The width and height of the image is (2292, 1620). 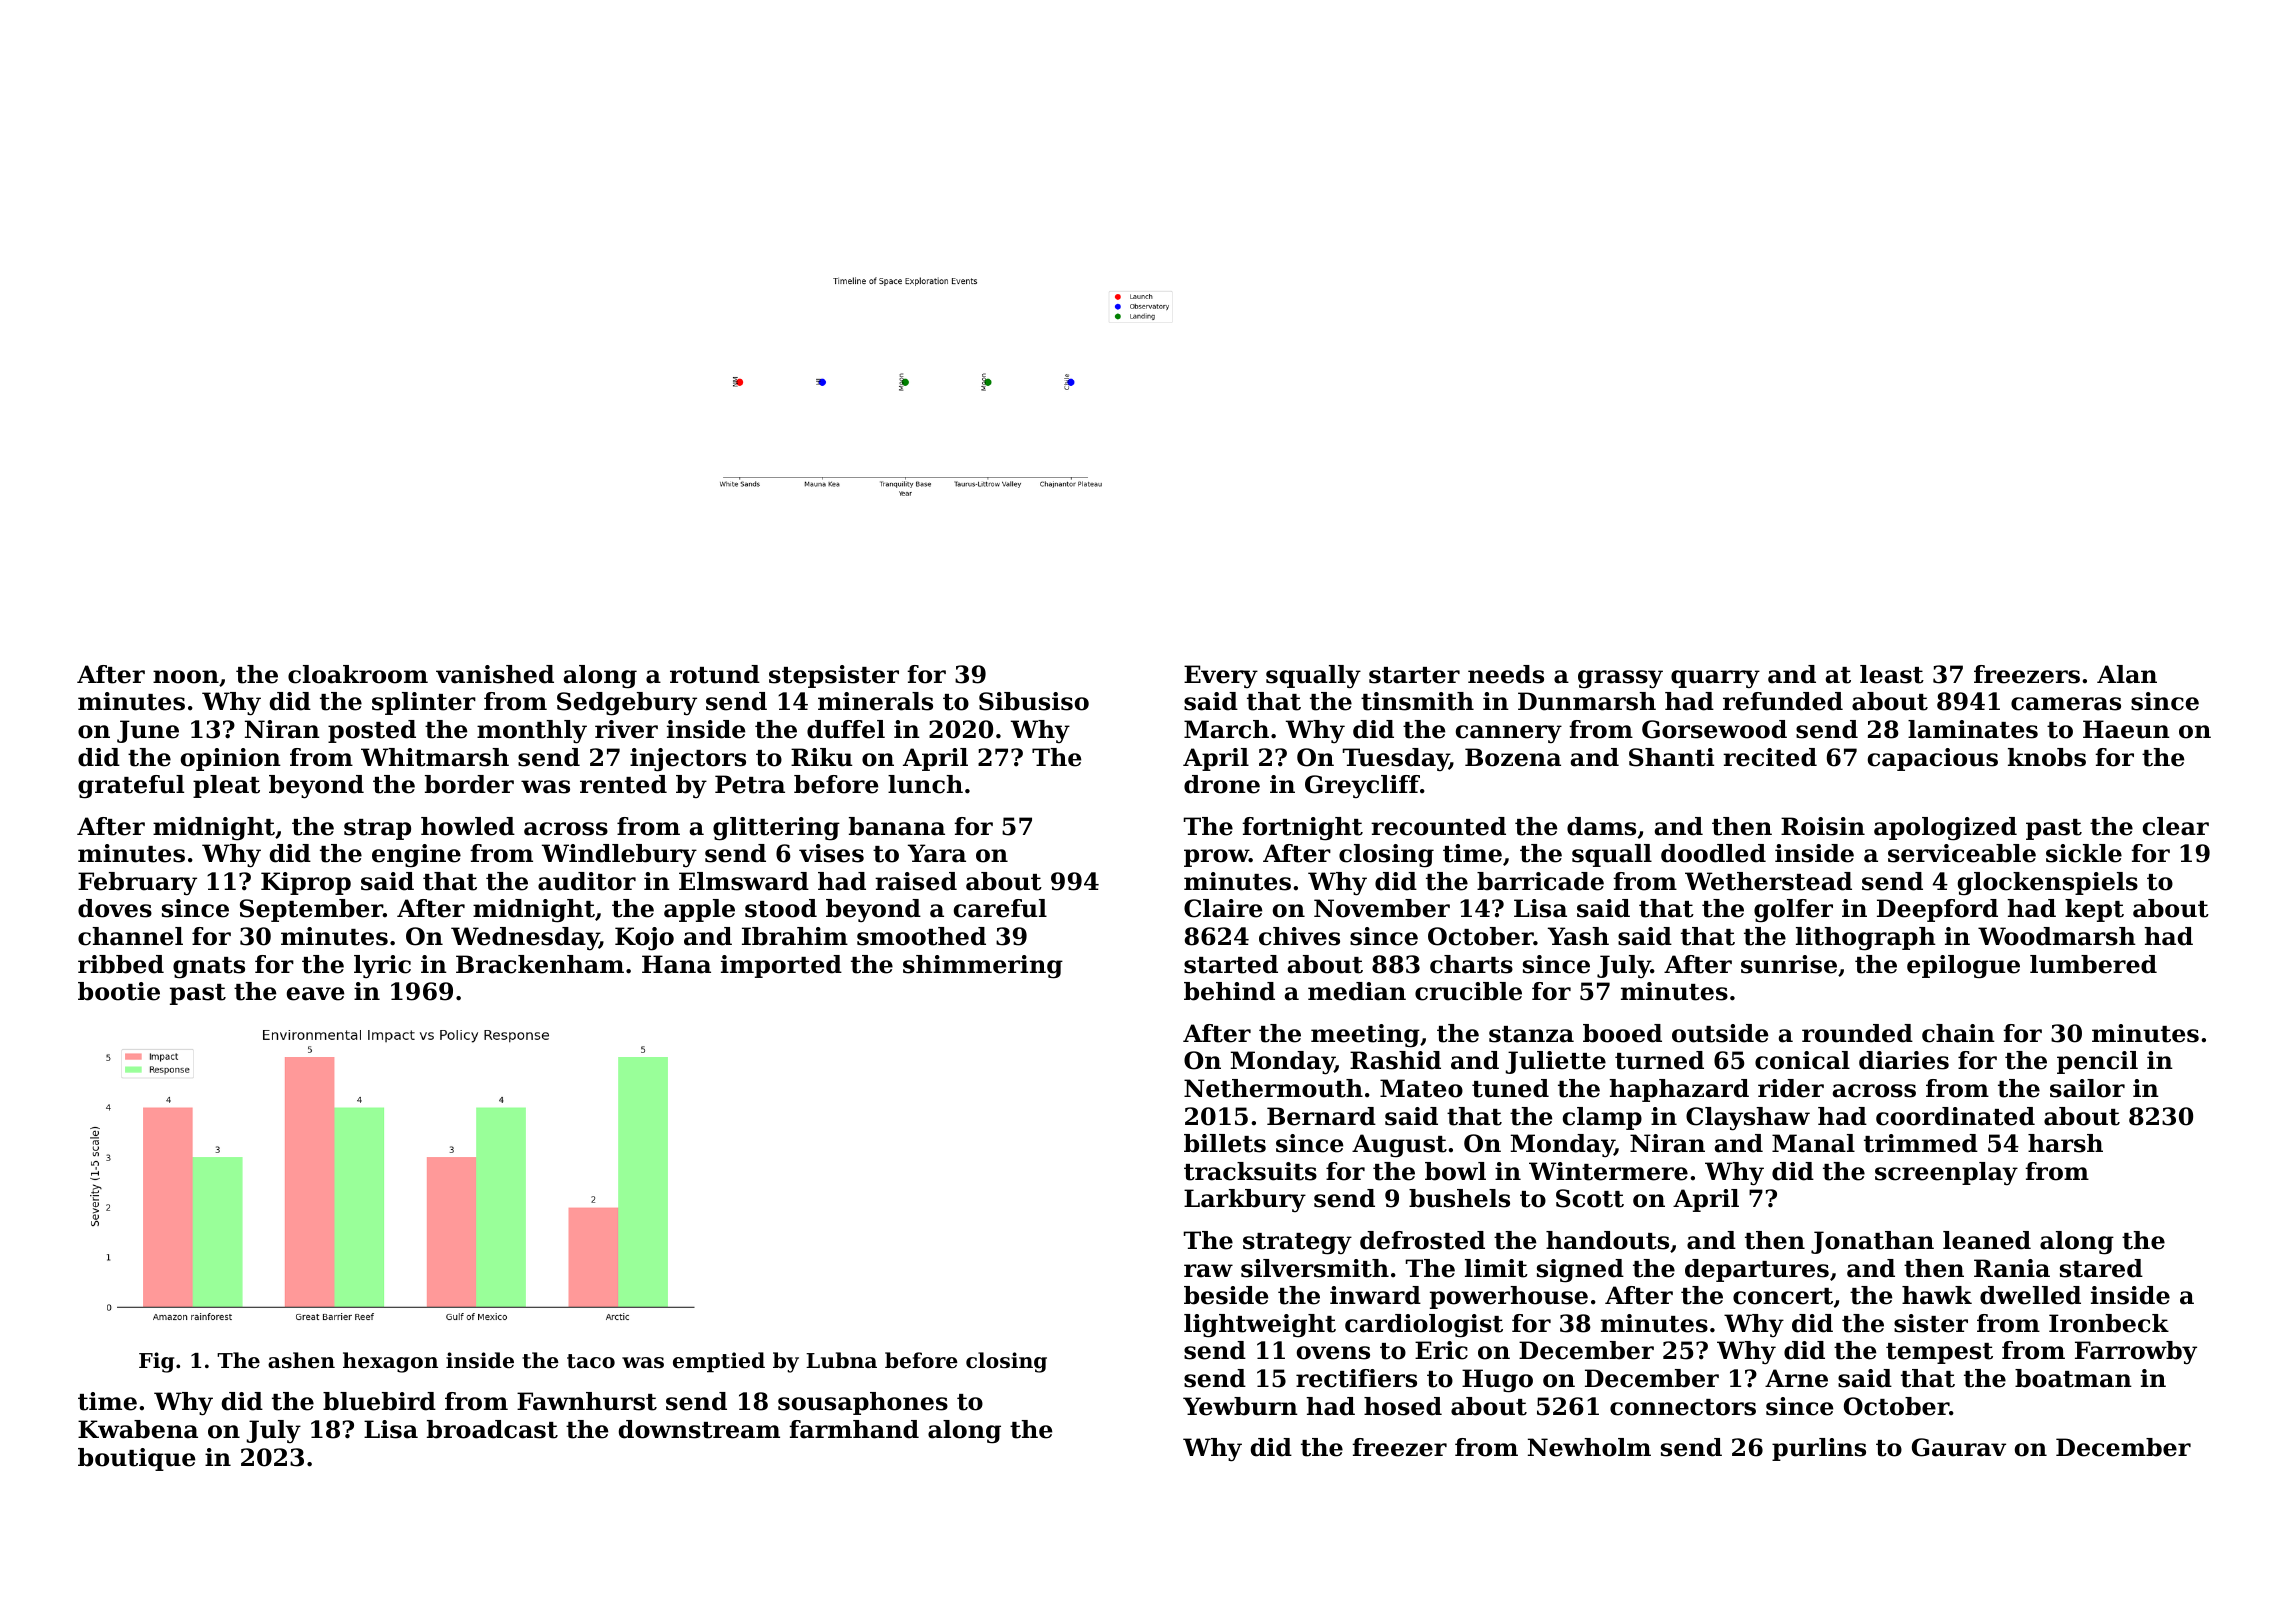 I want to click on Yash, so click(x=1578, y=936).
